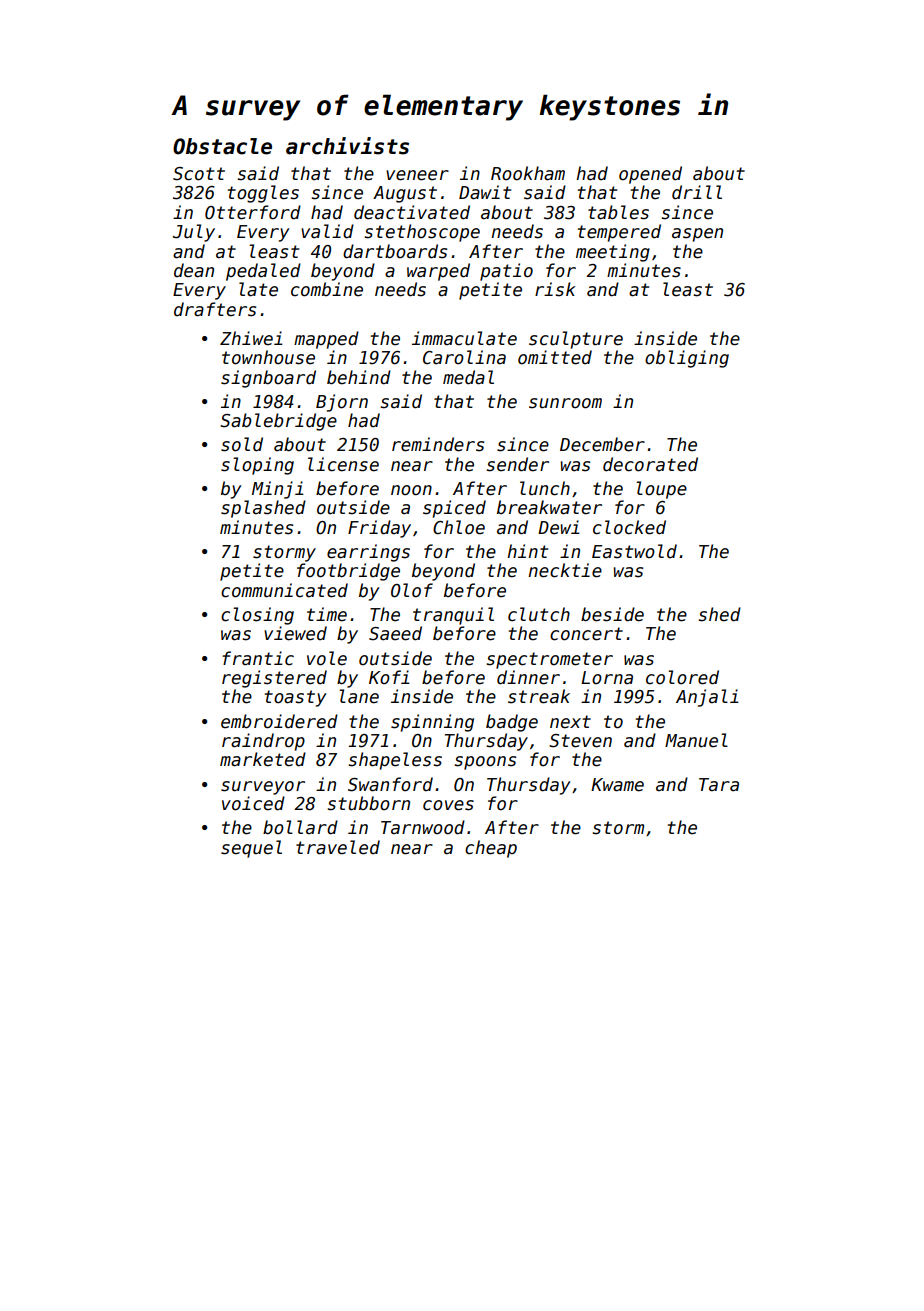  Describe the element at coordinates (300, 827) in the screenshot. I see `bollard` at that location.
